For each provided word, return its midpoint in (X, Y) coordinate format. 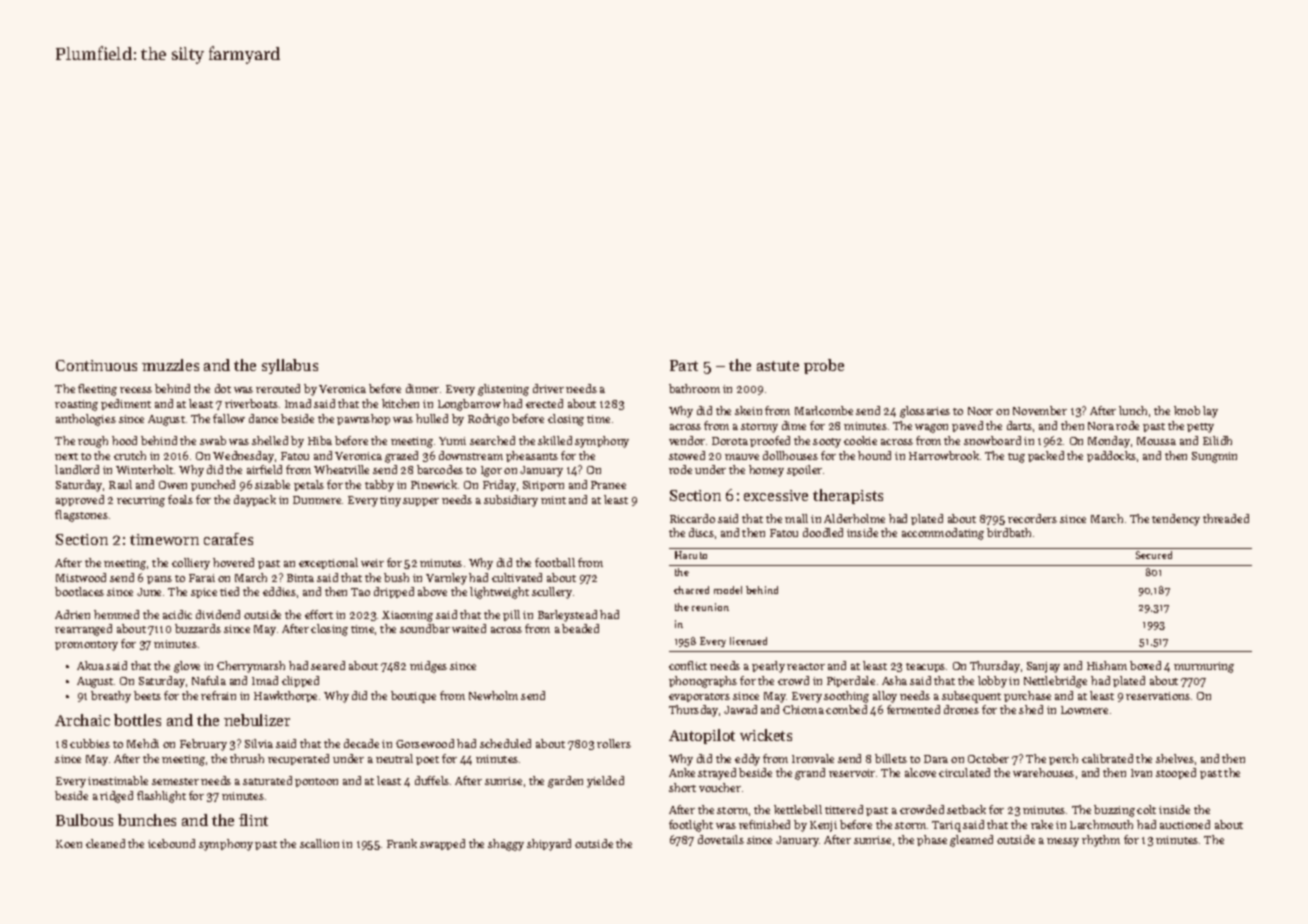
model (728, 590)
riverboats (251, 403)
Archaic (82, 720)
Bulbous (84, 820)
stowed (687, 455)
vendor (687, 440)
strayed (717, 774)
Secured (1154, 555)
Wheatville (341, 469)
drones (961, 709)
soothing (846, 697)
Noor (980, 411)
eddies (279, 591)
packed (1046, 456)
